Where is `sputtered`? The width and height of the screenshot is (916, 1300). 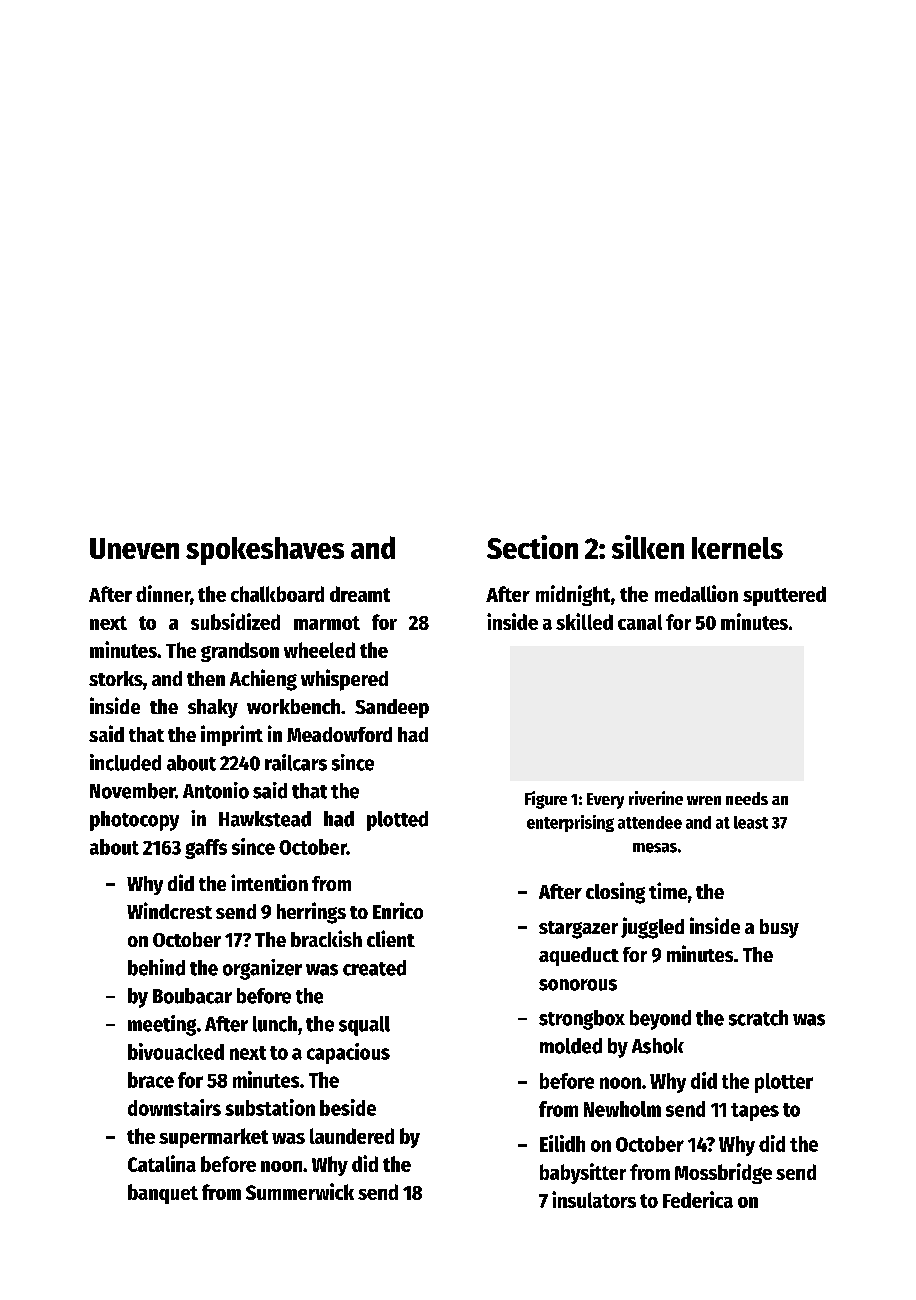
sputtered is located at coordinates (784, 596).
